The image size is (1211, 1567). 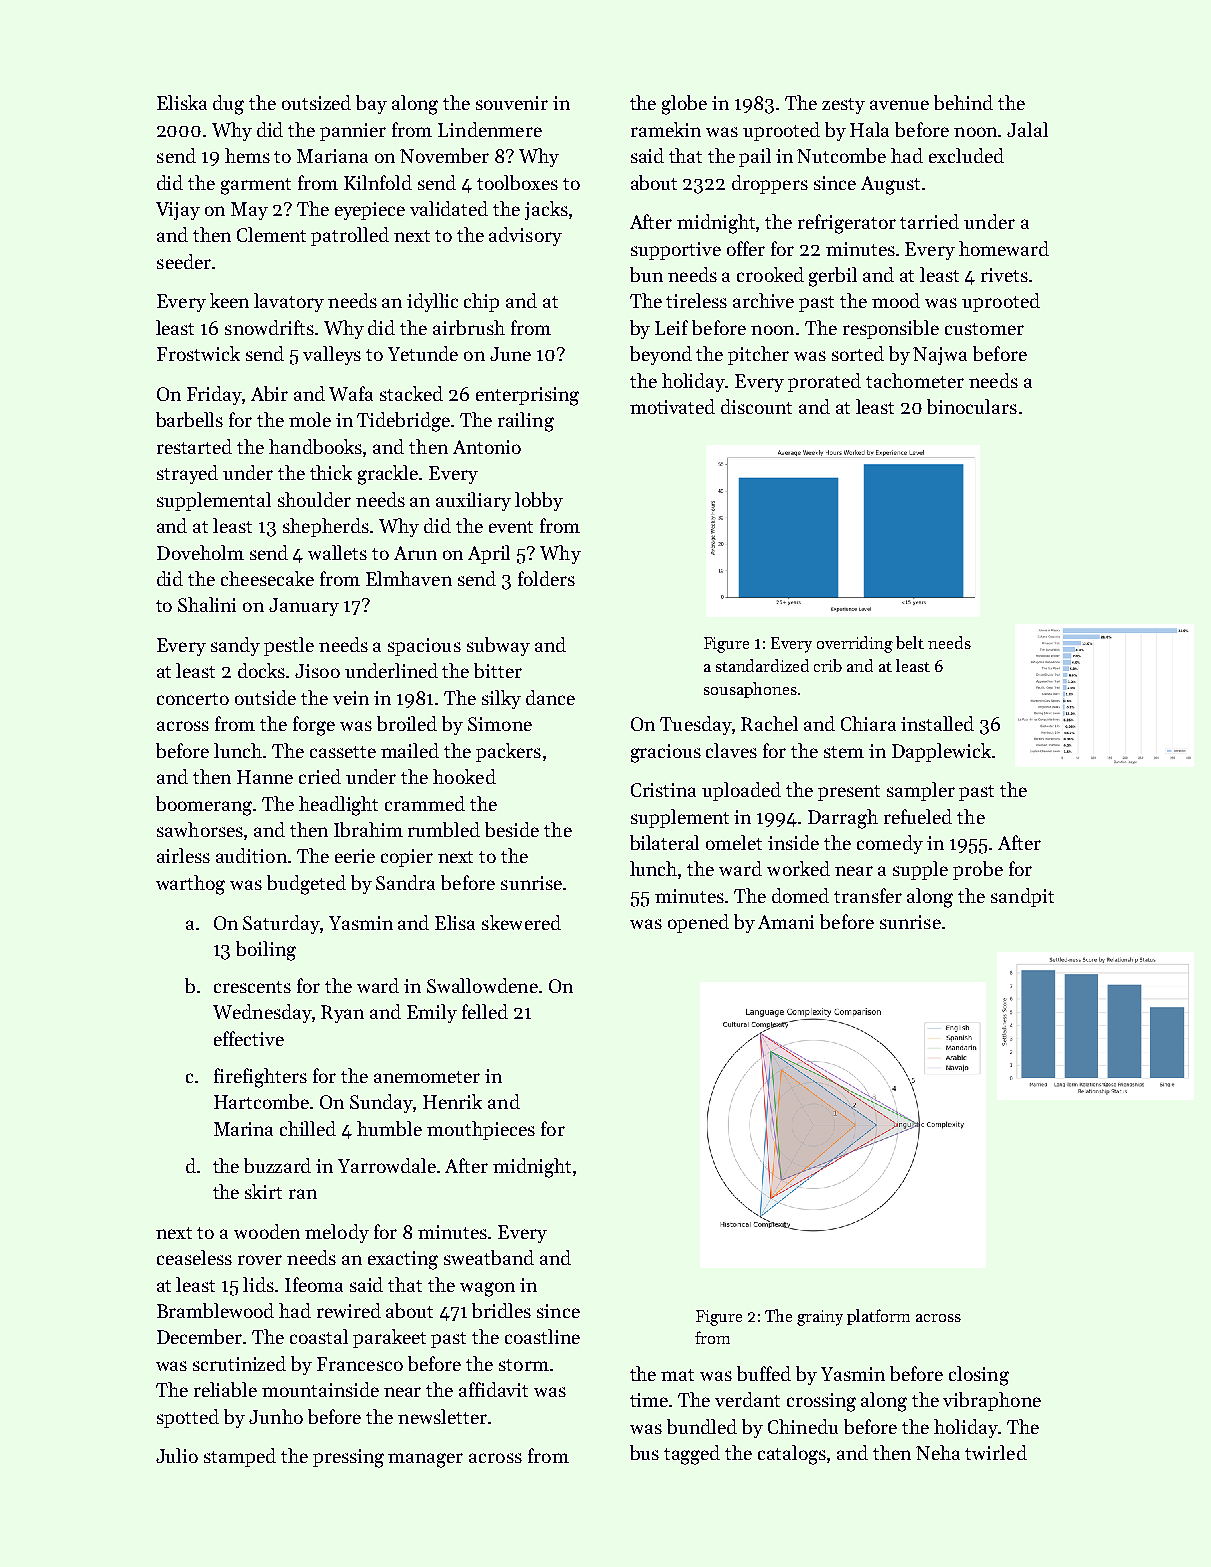 What do you see at coordinates (527, 396) in the screenshot?
I see `enterprising` at bounding box center [527, 396].
